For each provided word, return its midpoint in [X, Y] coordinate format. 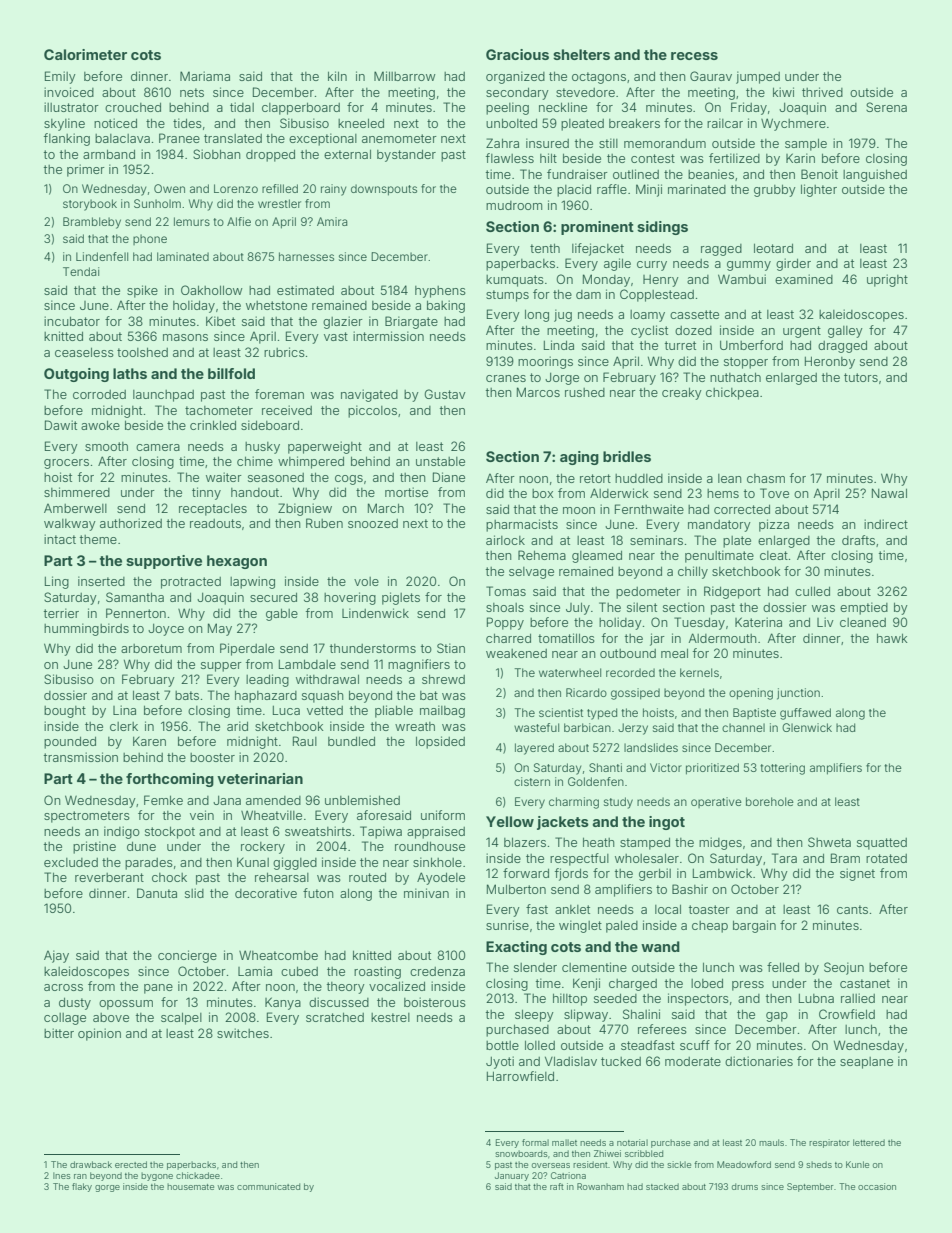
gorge [107, 1188]
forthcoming [170, 780]
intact [60, 539]
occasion [877, 1186]
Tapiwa [381, 832]
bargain [754, 926]
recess [694, 56]
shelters [581, 54]
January [512, 1176]
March [386, 508]
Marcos [538, 392]
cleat [774, 555]
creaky [682, 393]
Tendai [81, 271]
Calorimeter [85, 54]
